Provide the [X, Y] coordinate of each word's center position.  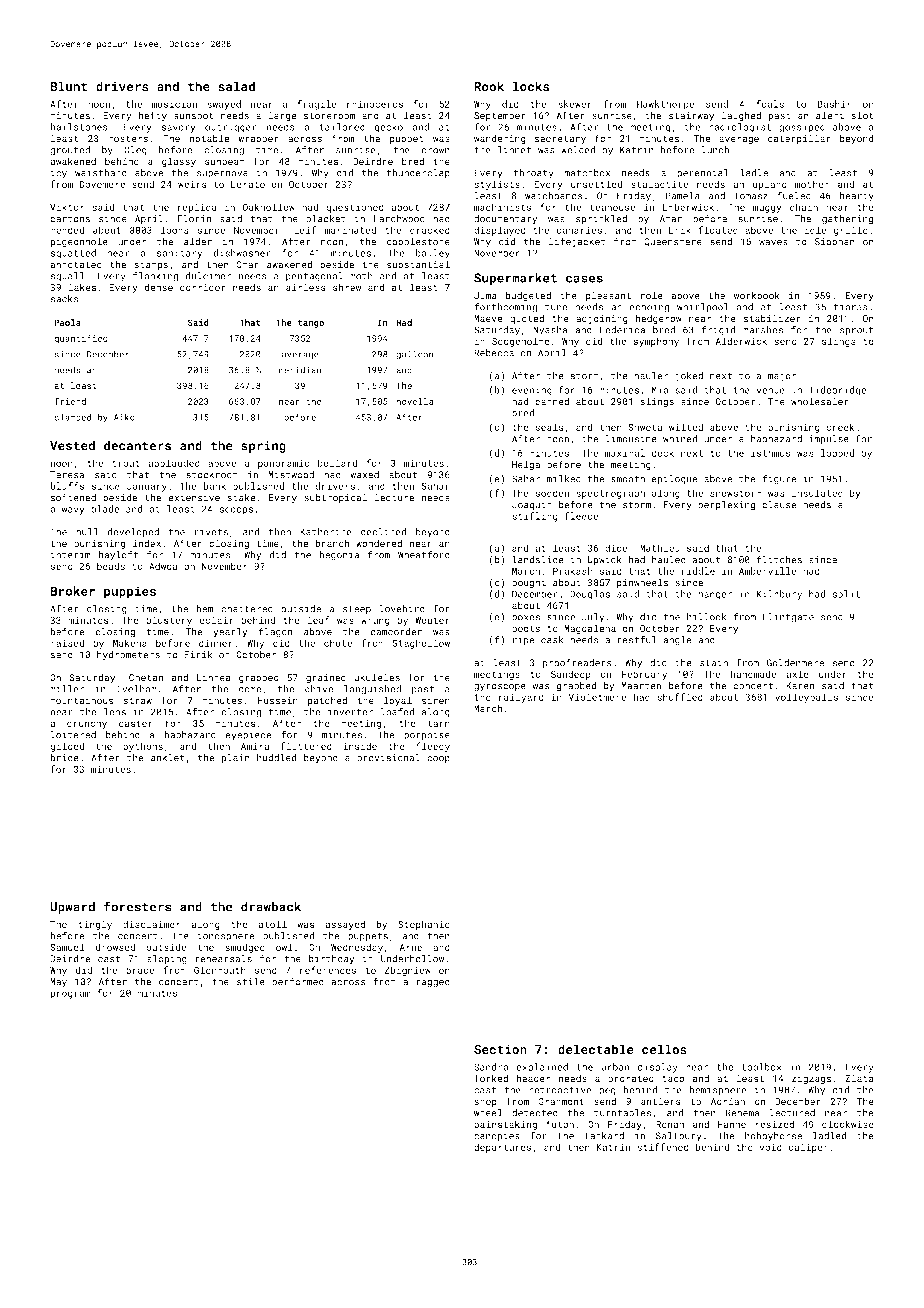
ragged [433, 983]
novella [414, 401]
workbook [757, 295]
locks [531, 86]
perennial [703, 173]
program [70, 995]
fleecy [433, 747]
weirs [192, 184]
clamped [72, 418]
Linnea [213, 678]
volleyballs [806, 698]
